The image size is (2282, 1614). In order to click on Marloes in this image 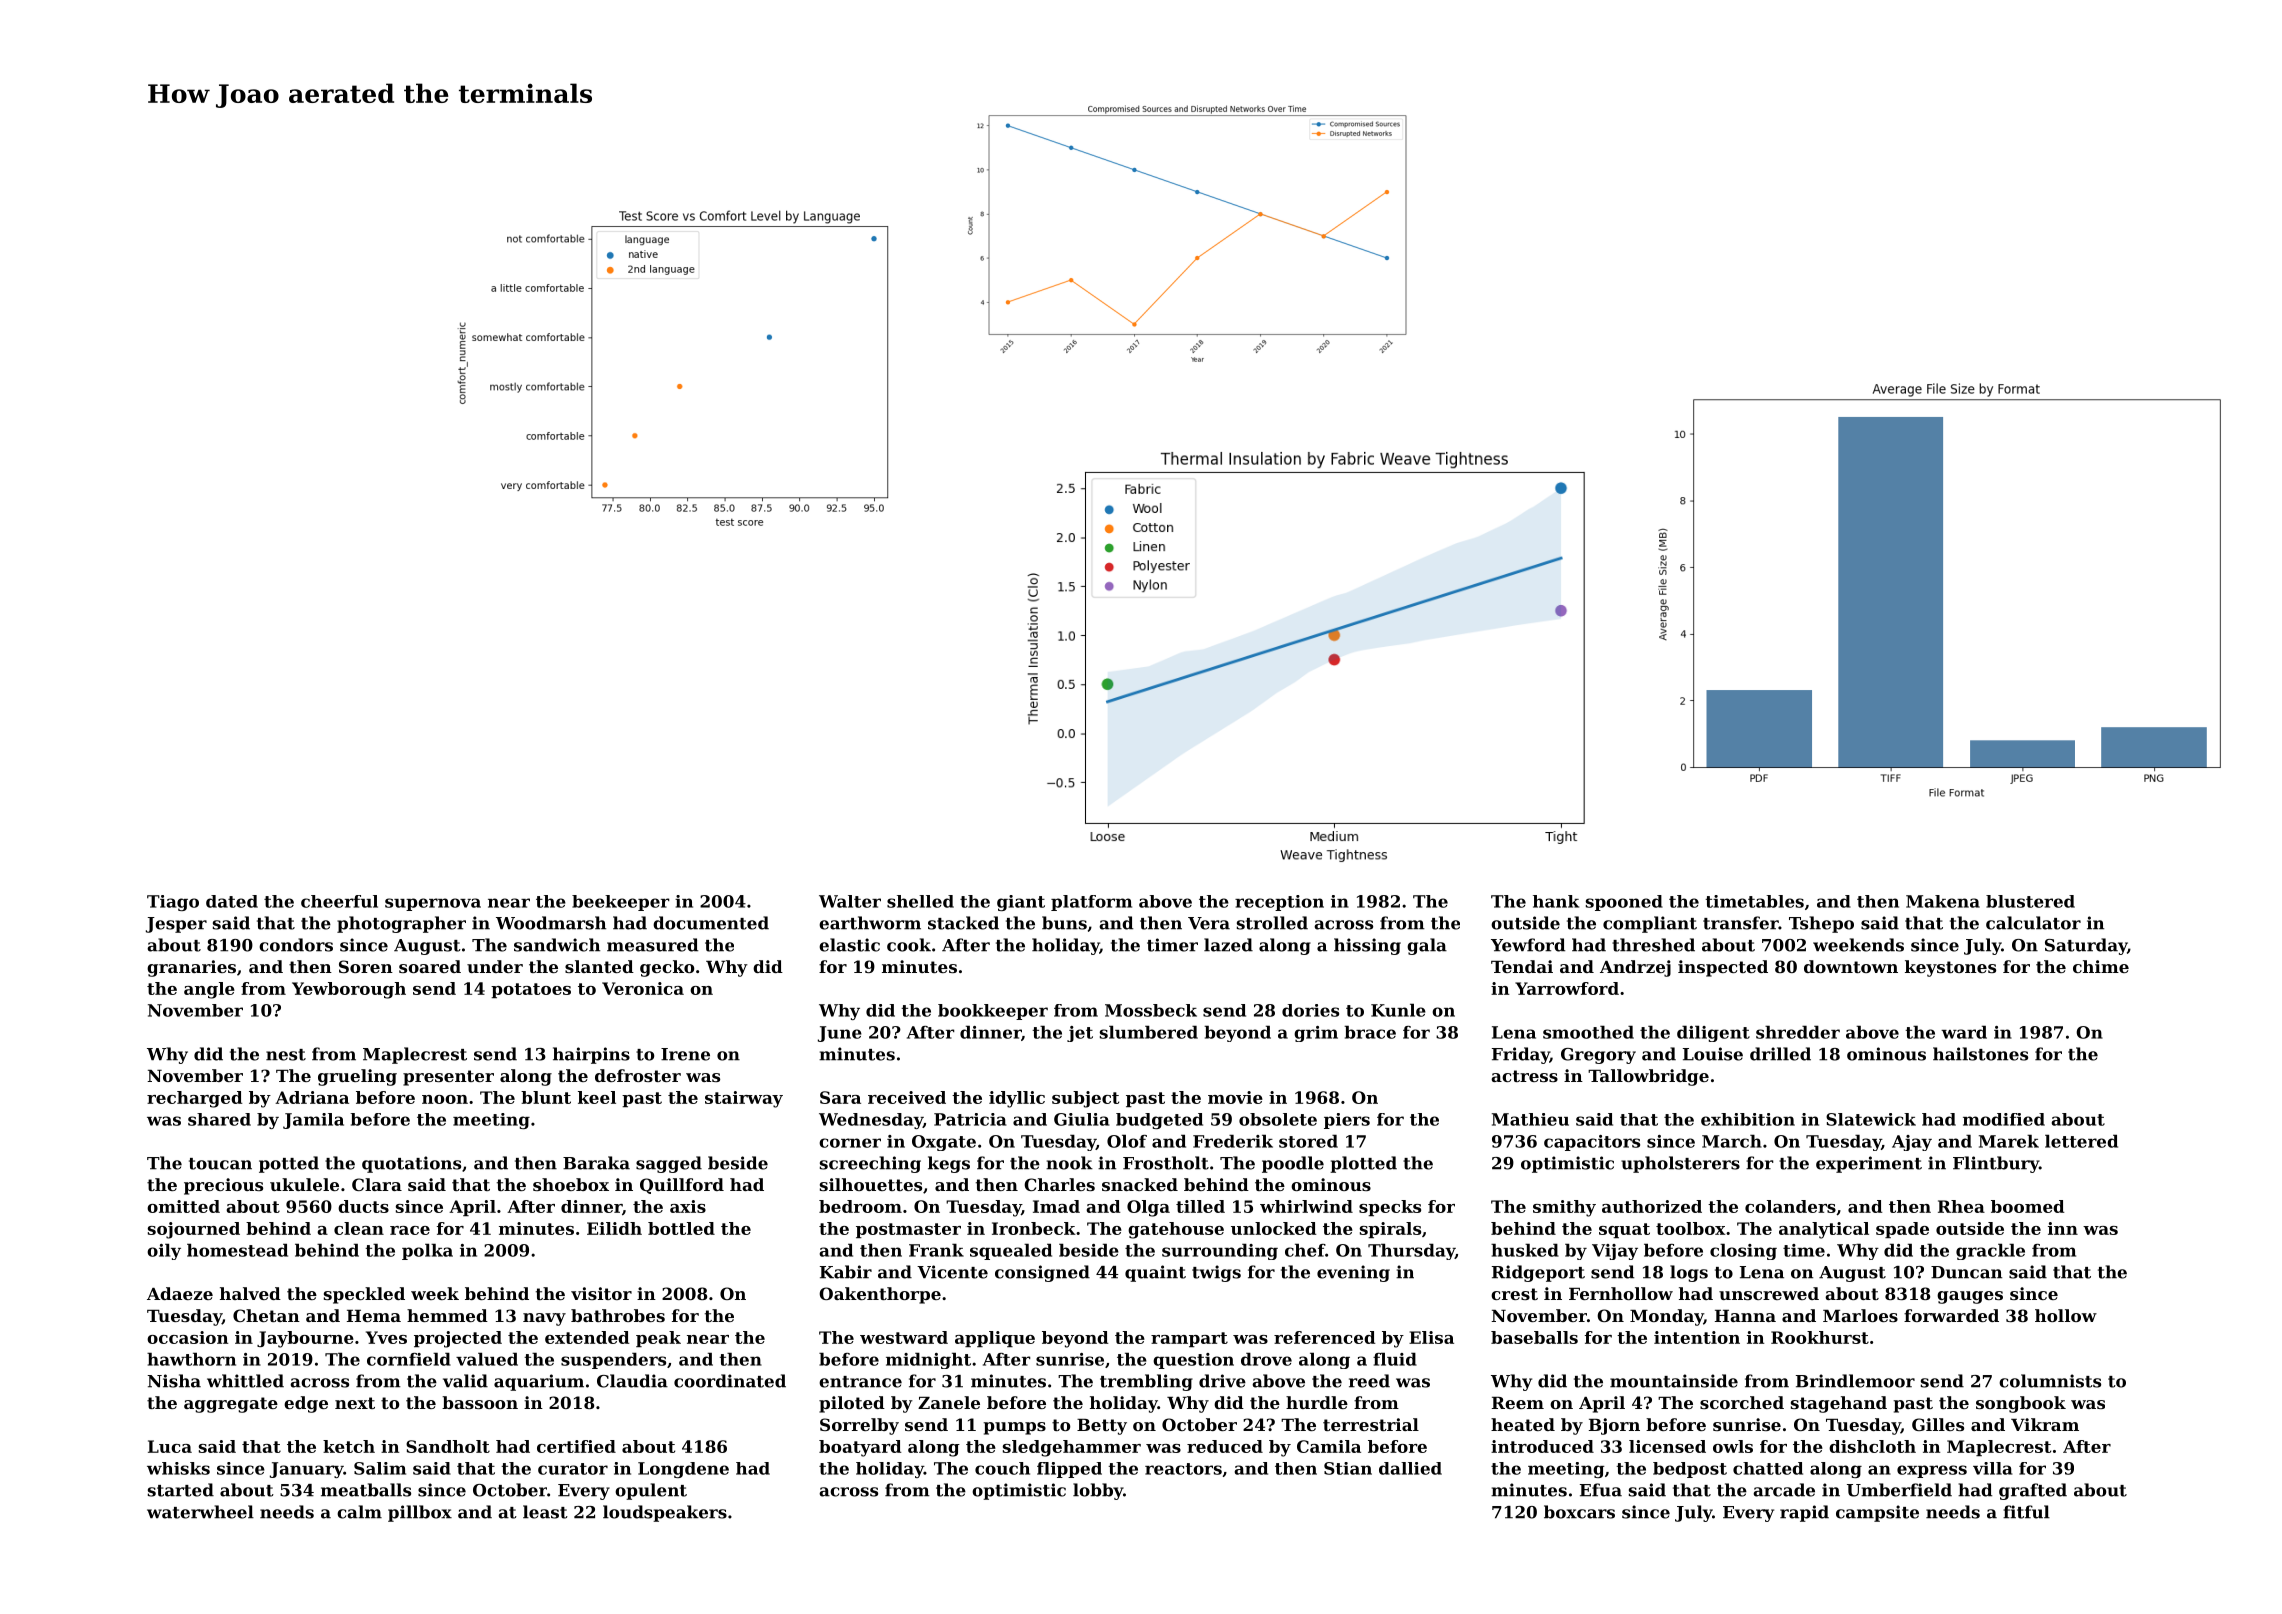, I will do `click(1860, 1315)`.
